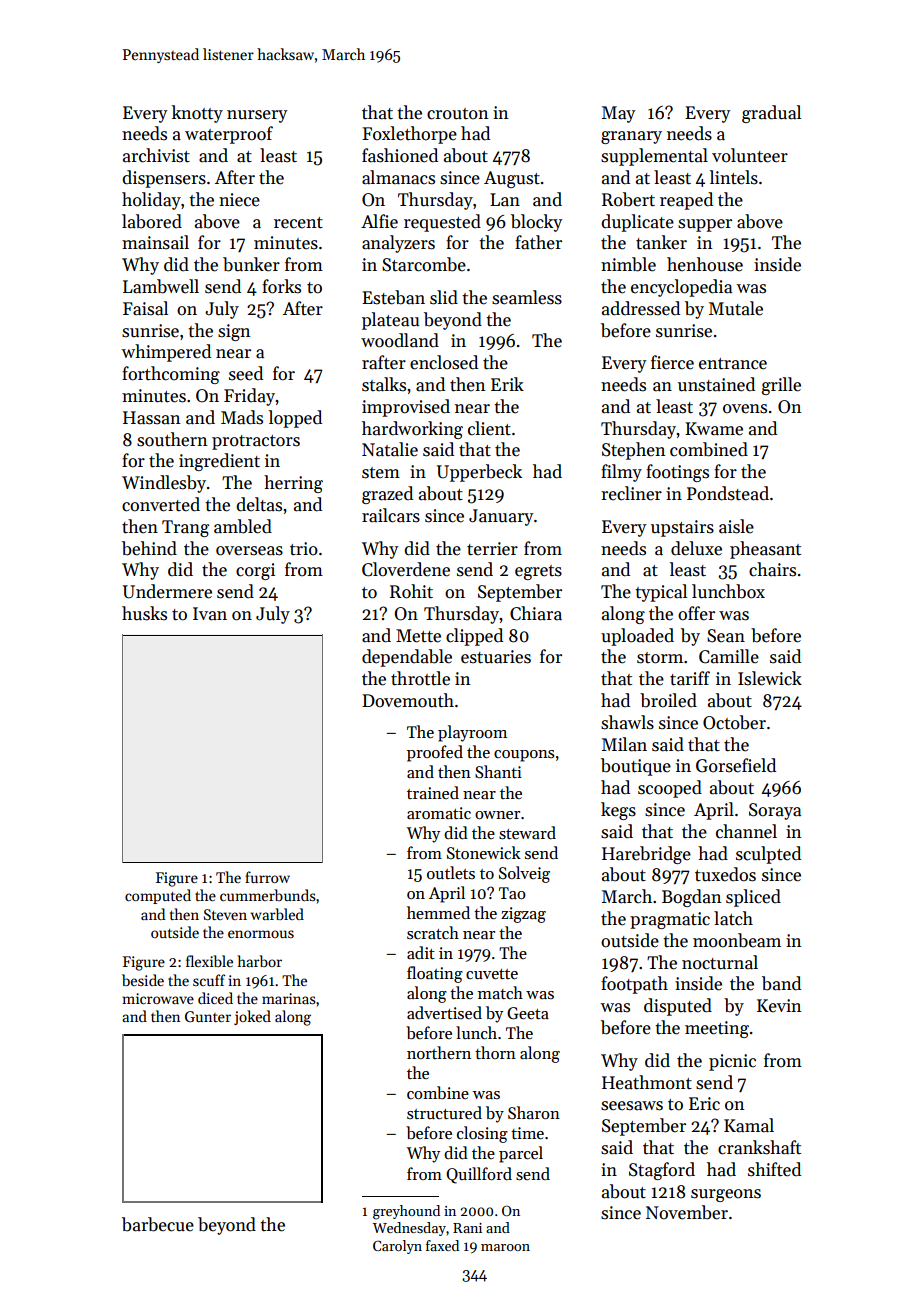 The height and width of the document is (1308, 924). Describe the element at coordinates (158, 1224) in the document. I see `barbecue` at that location.
